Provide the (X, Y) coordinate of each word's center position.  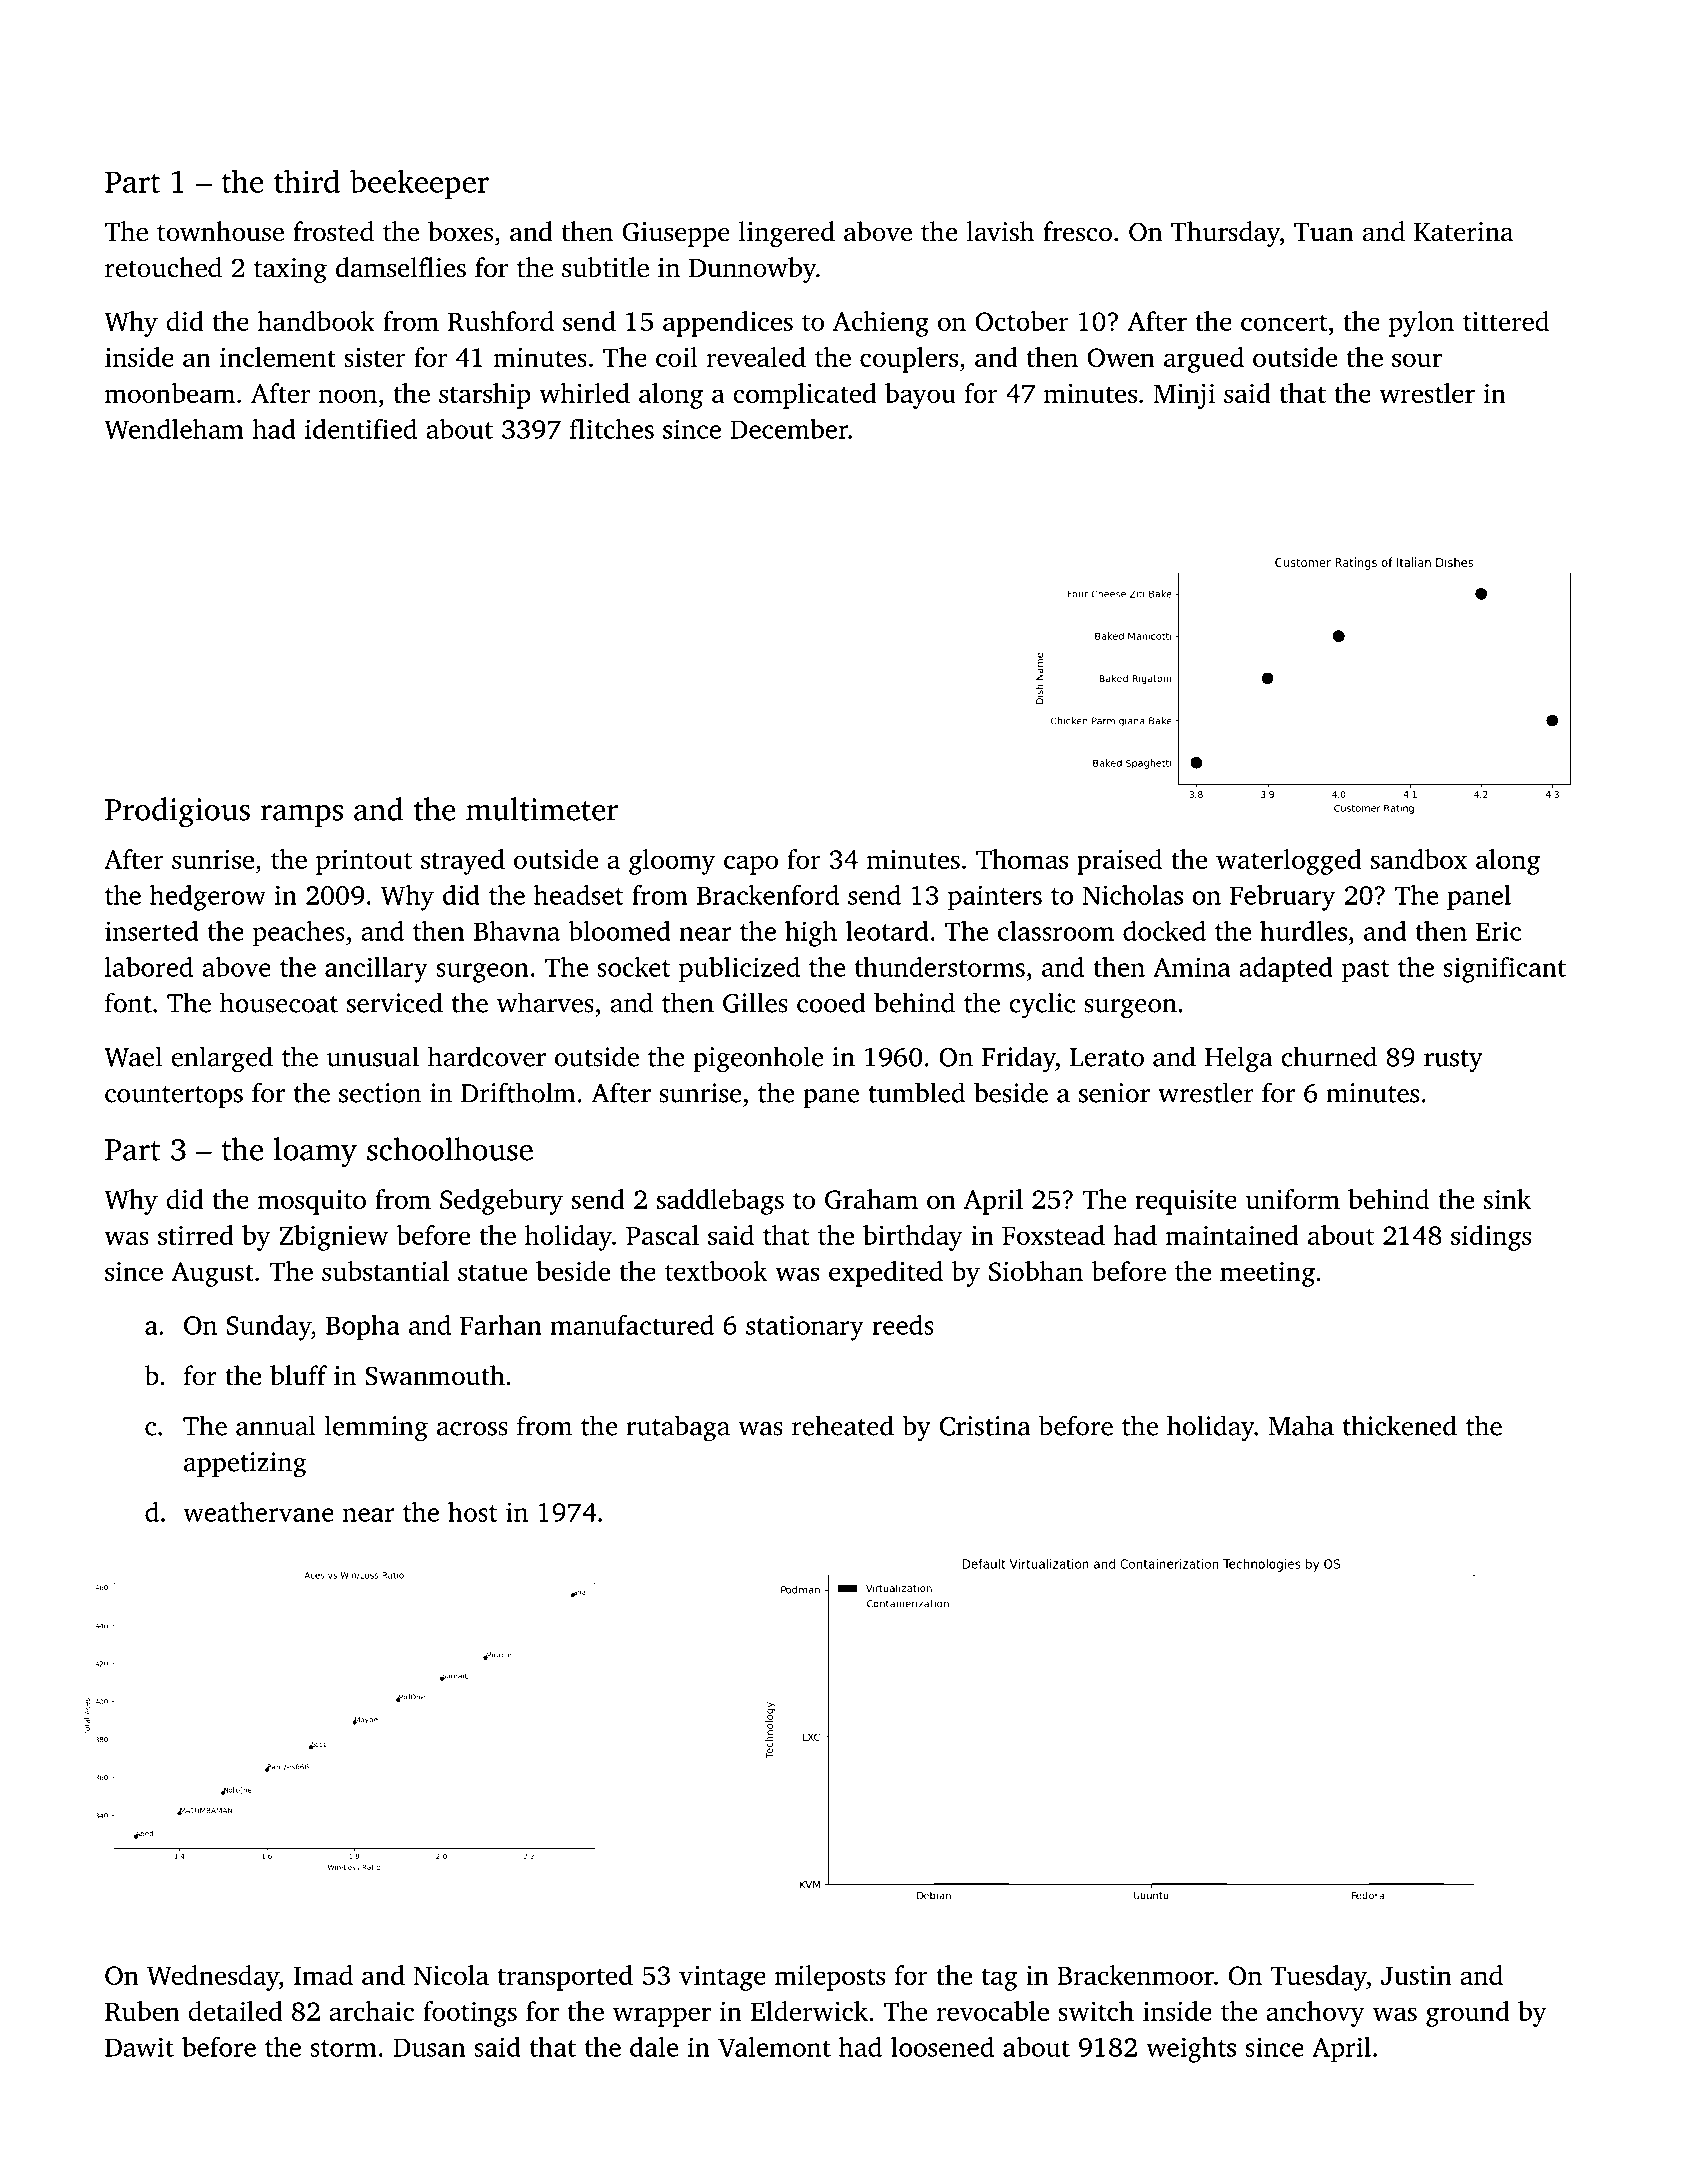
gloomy (672, 862)
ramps (301, 816)
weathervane (258, 1512)
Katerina (1463, 232)
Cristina (985, 1426)
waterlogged (1289, 862)
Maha (1301, 1425)
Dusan (429, 2047)
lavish (1000, 231)
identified (361, 429)
